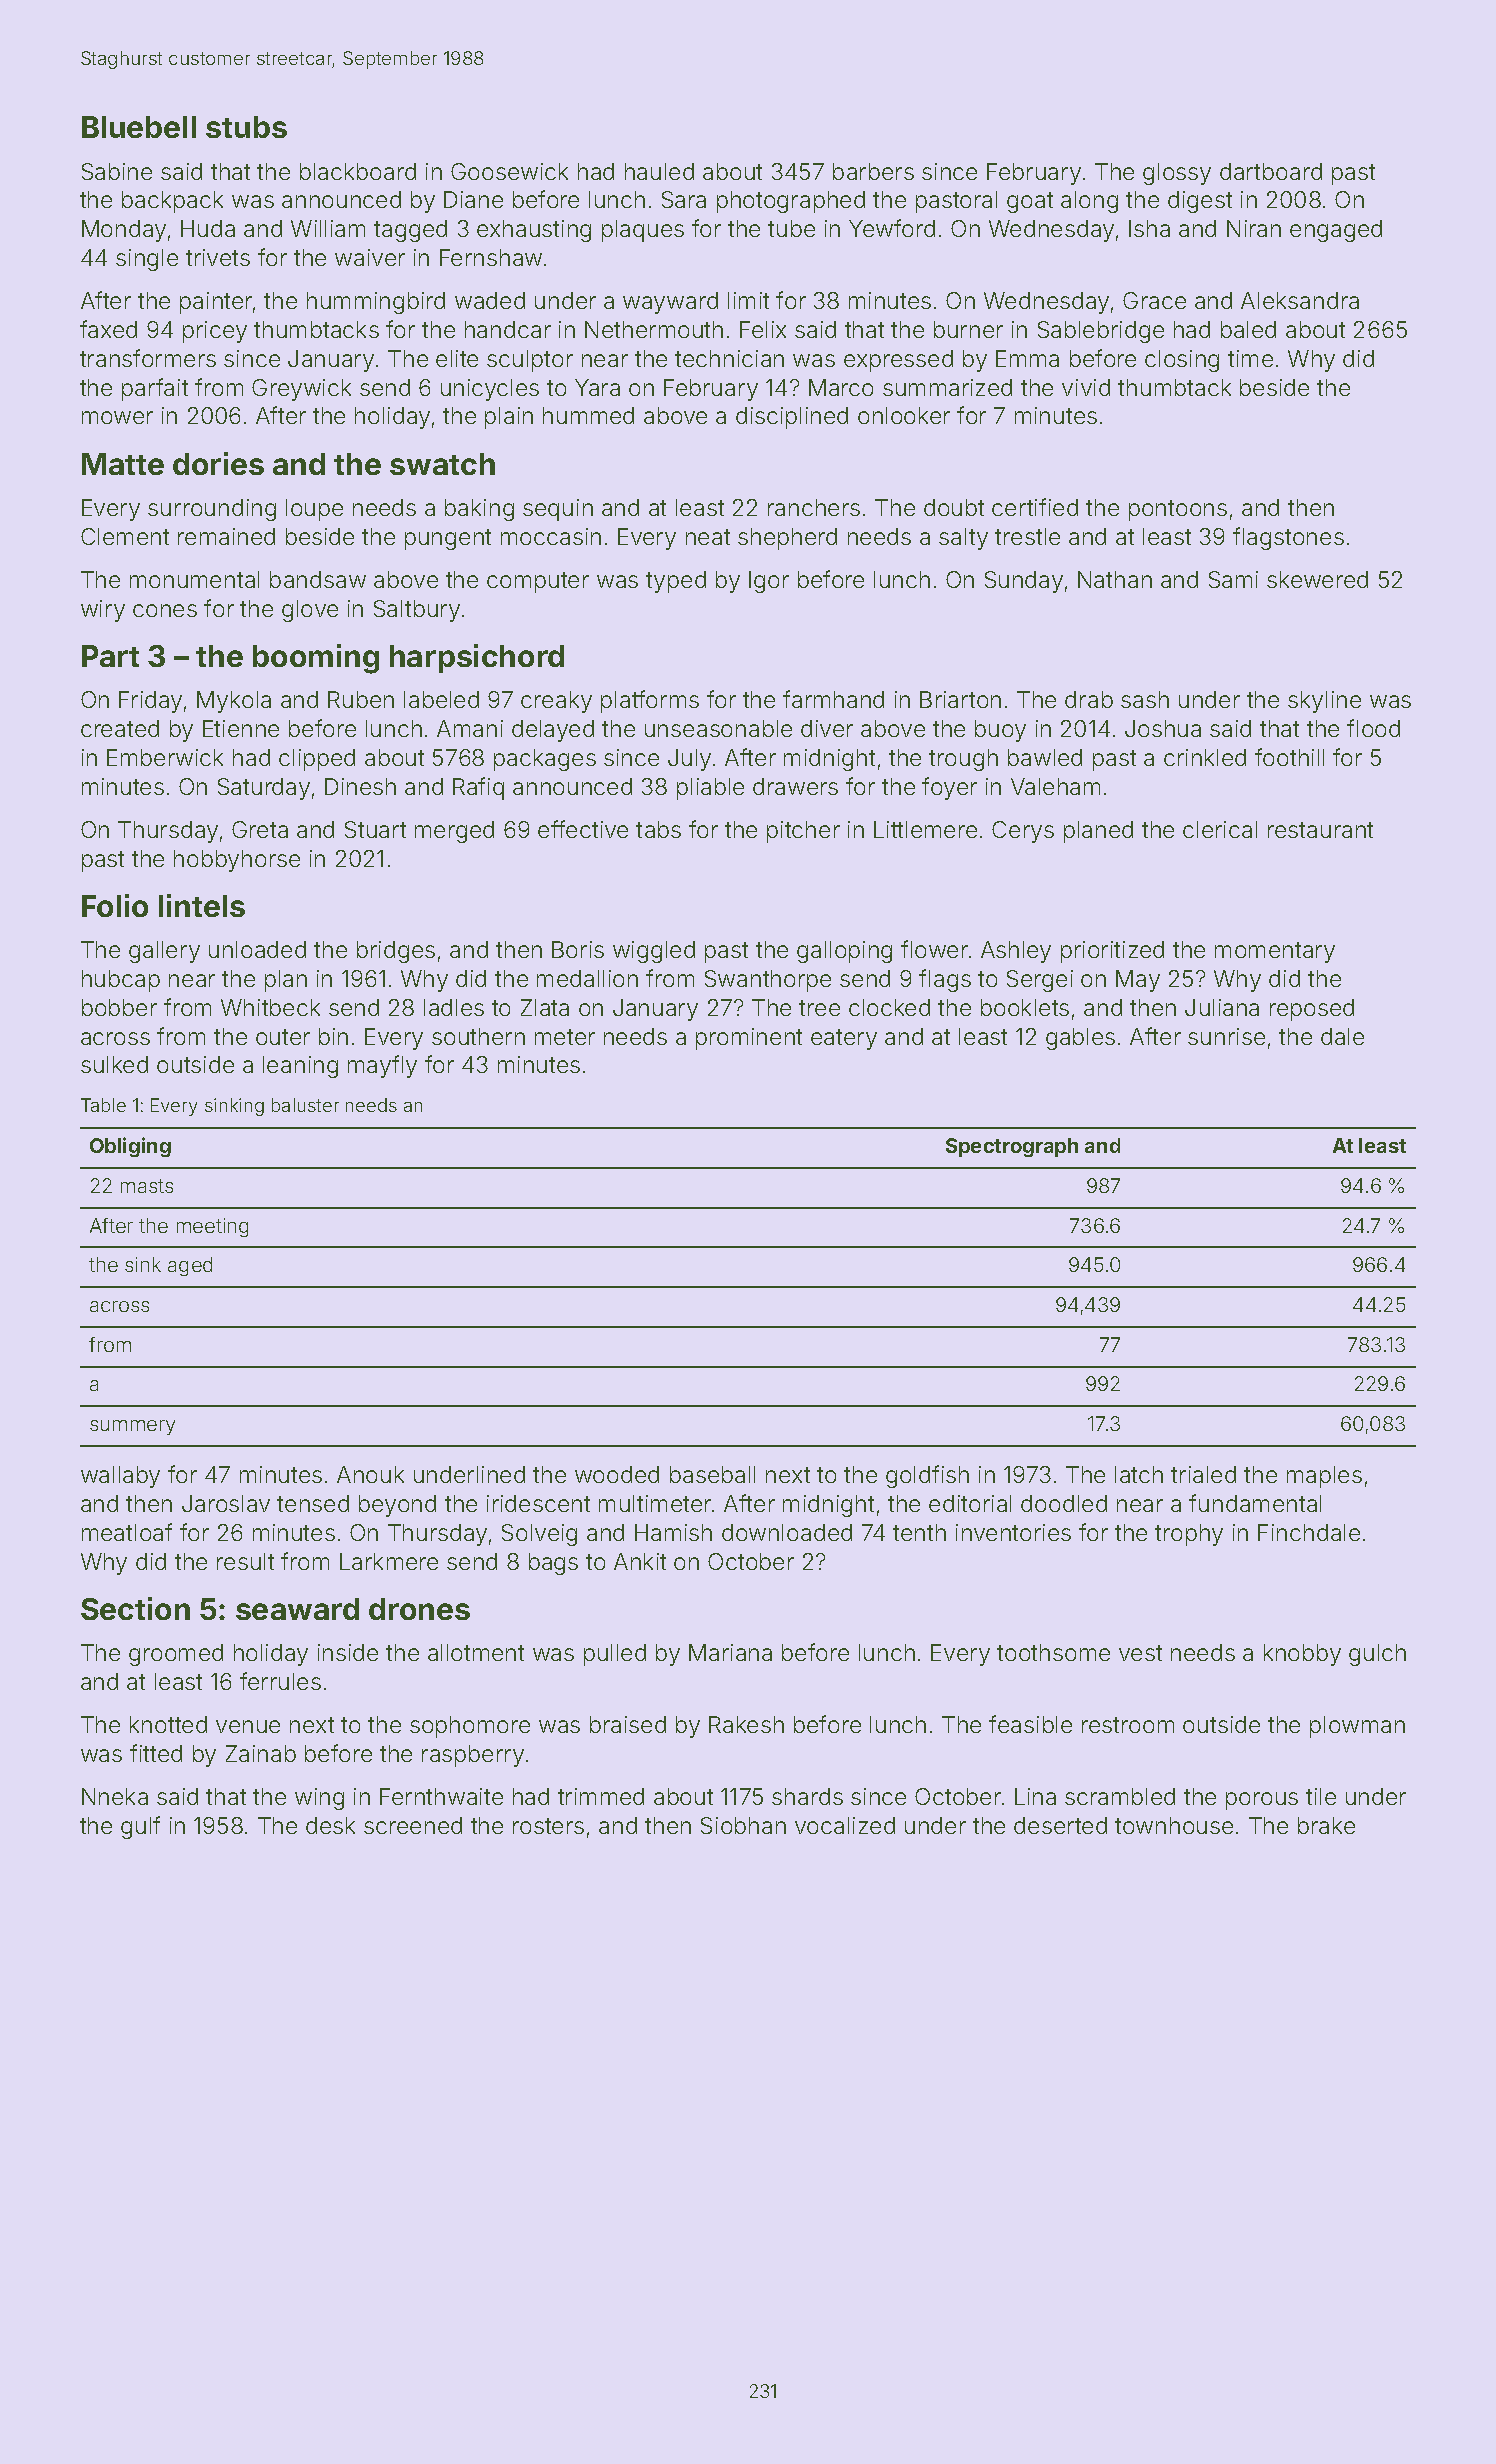 The image size is (1496, 2464). I want to click on dories, so click(218, 463).
